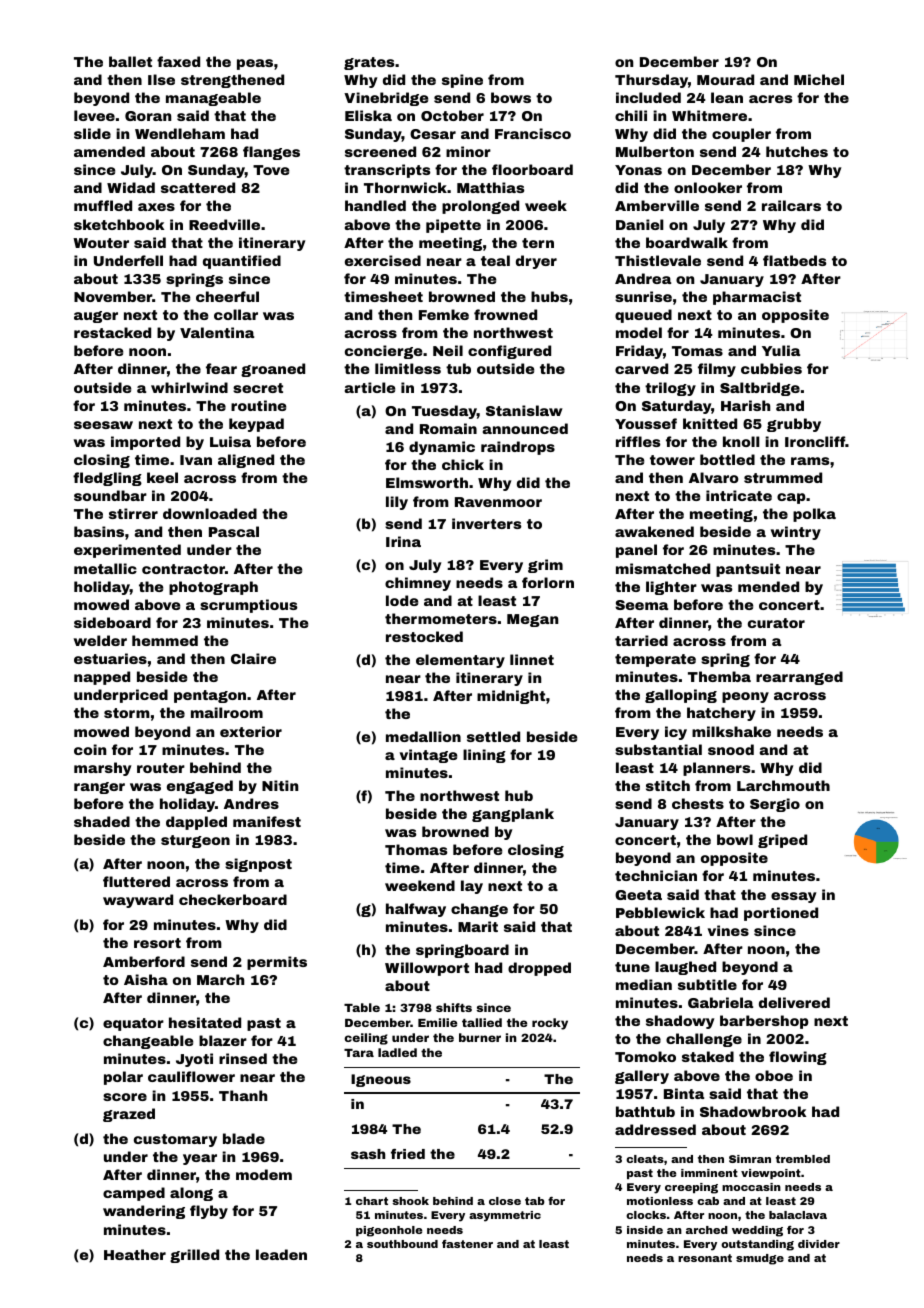 Image resolution: width=924 pixels, height=1308 pixels. What do you see at coordinates (402, 1244) in the image?
I see `southbound` at bounding box center [402, 1244].
